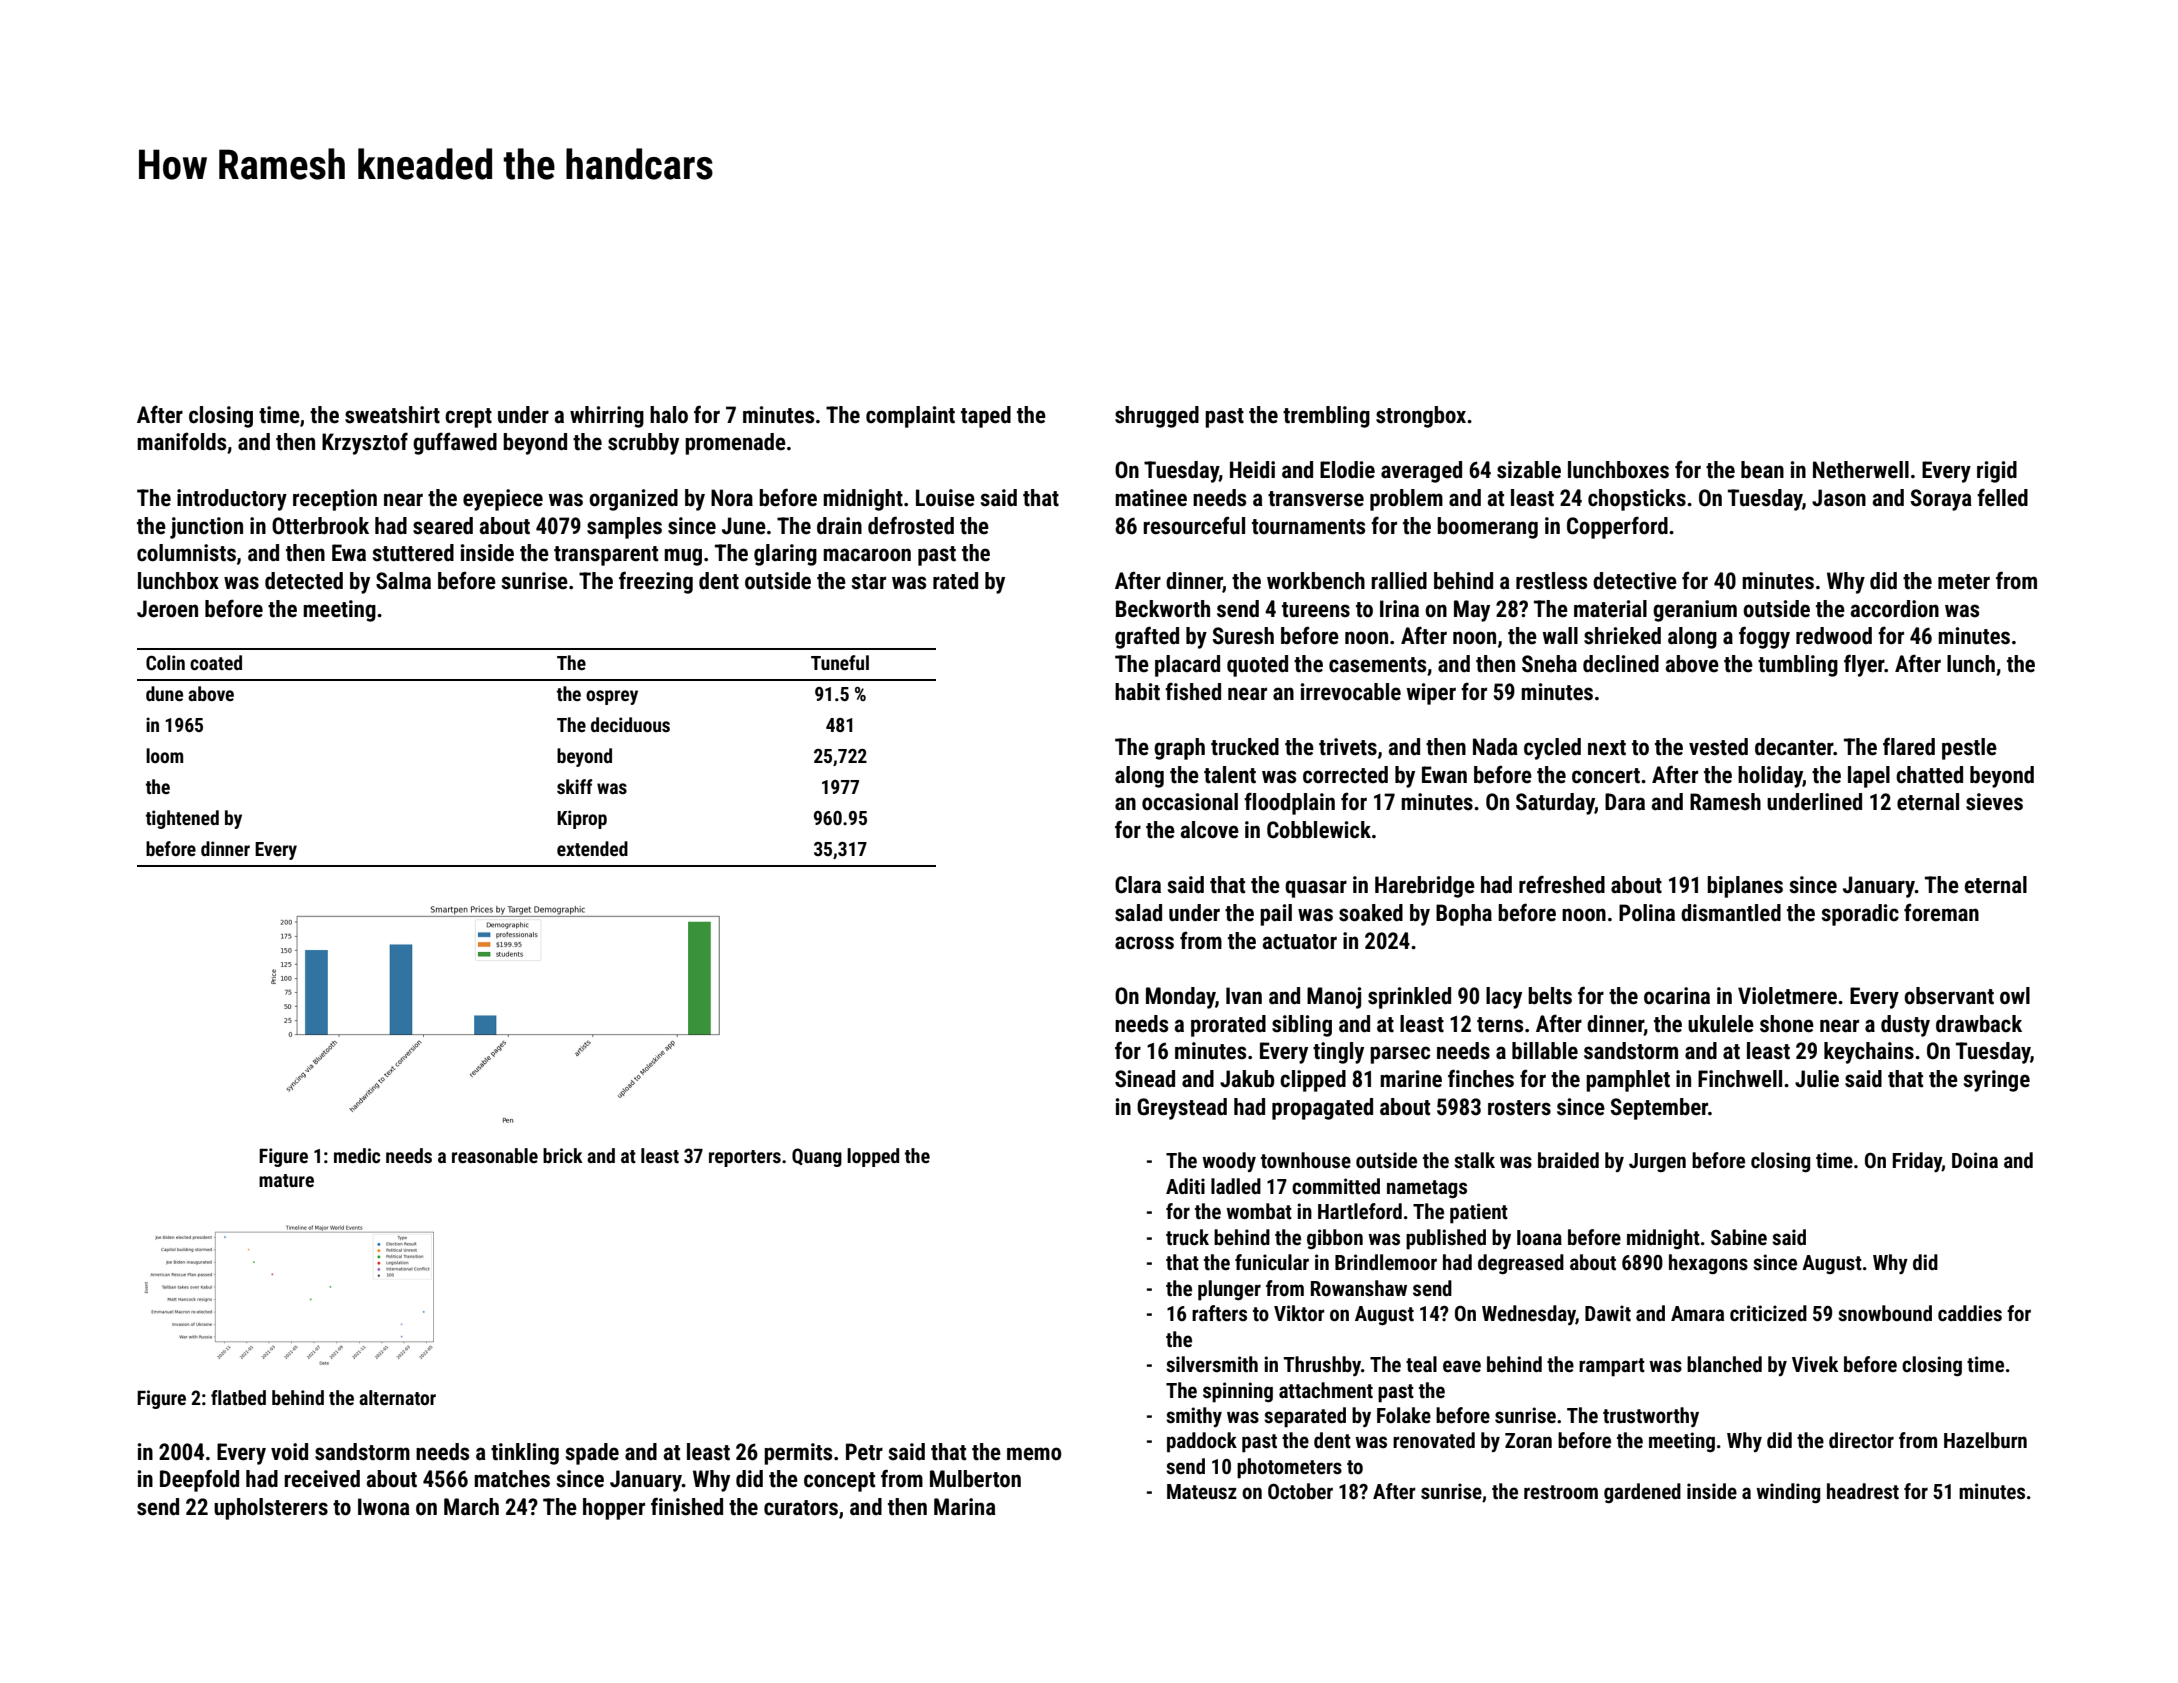 Image resolution: width=2178 pixels, height=1683 pixels. Describe the element at coordinates (392, 415) in the screenshot. I see `sweatshirt` at that location.
